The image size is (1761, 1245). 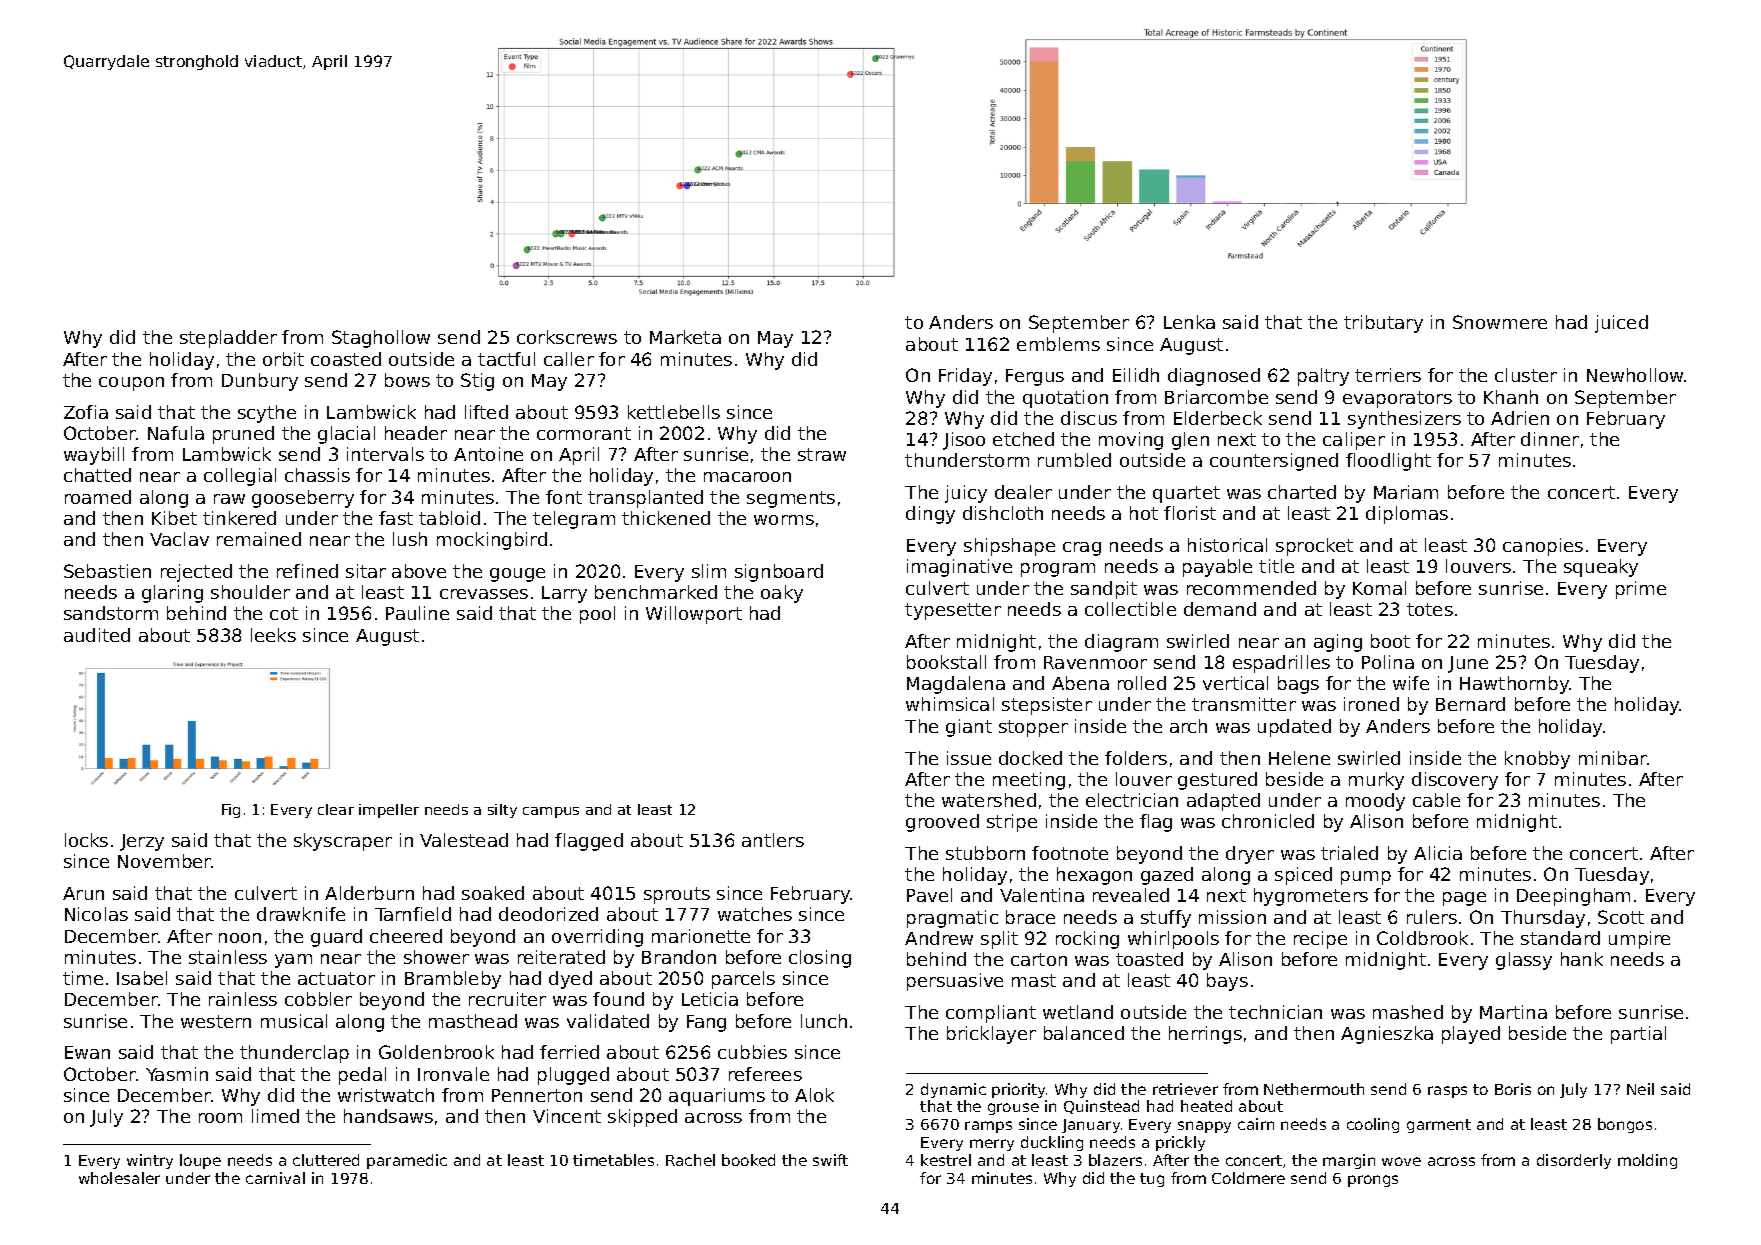 What do you see at coordinates (1058, 344) in the screenshot?
I see `emblems` at bounding box center [1058, 344].
